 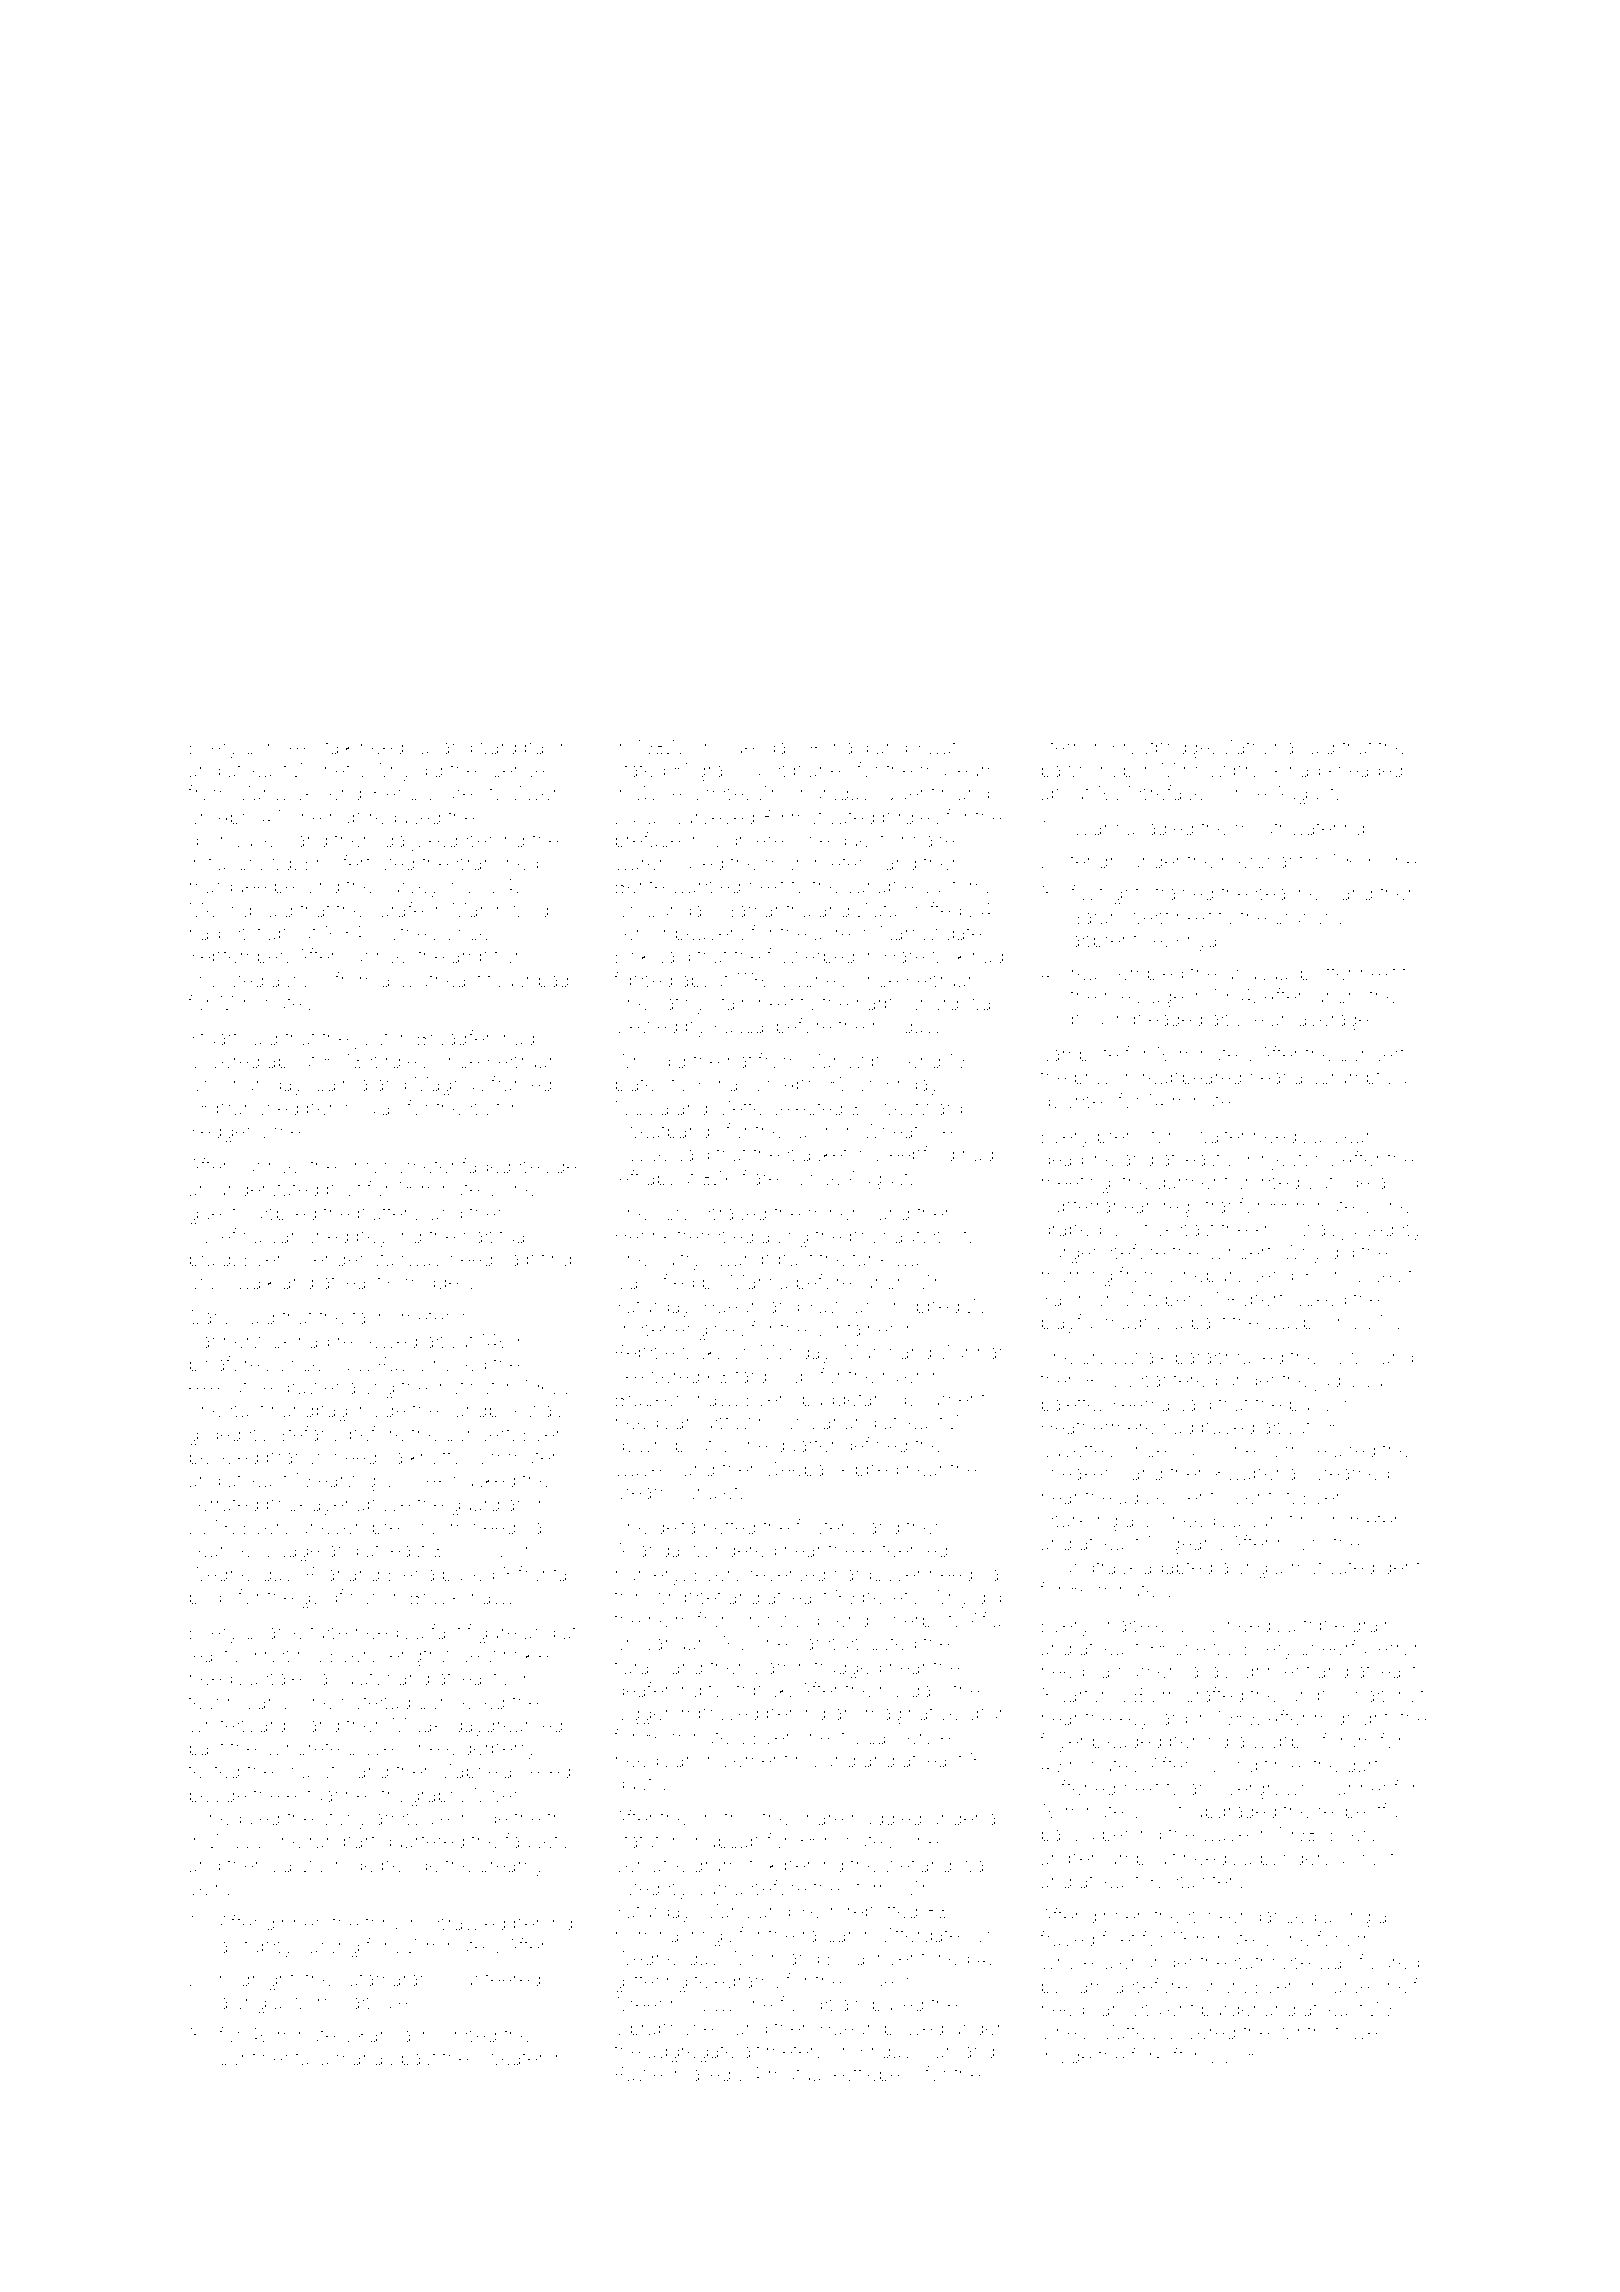 What do you see at coordinates (1161, 749) in the document?
I see `Frostbridge` at bounding box center [1161, 749].
